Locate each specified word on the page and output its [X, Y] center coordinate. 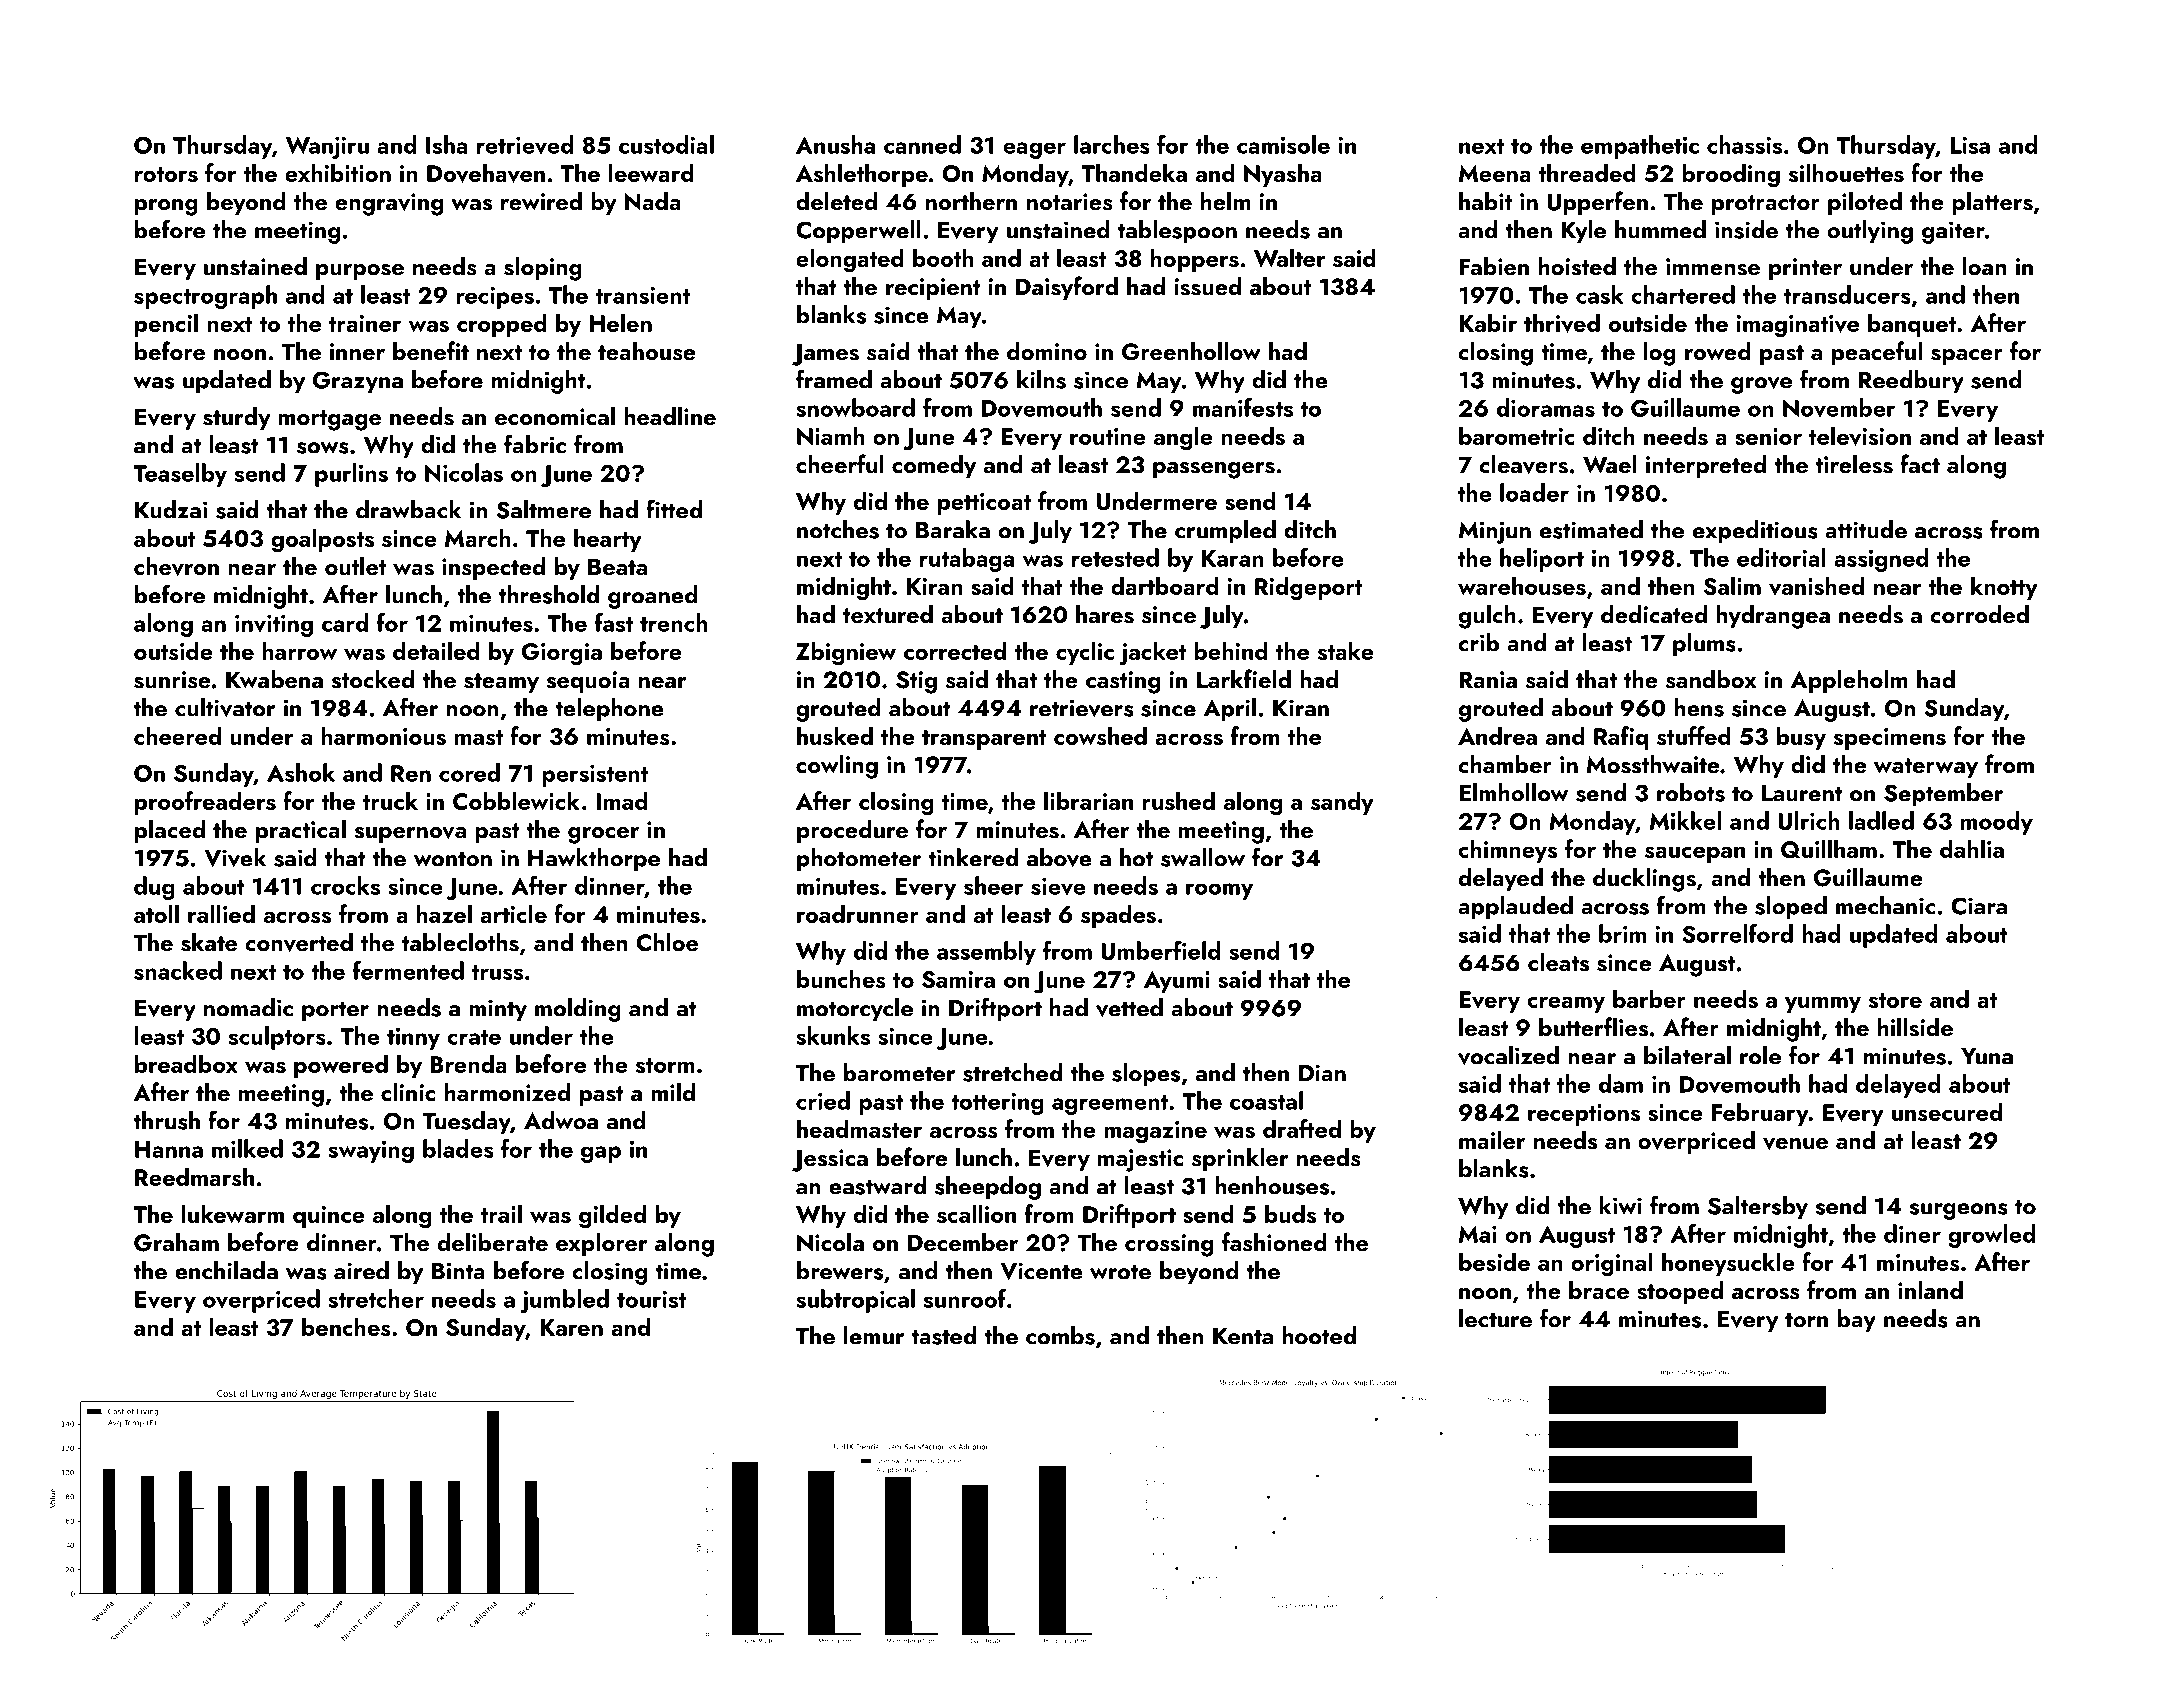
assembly [986, 953]
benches [346, 1326]
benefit [431, 350]
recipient [933, 289]
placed [170, 831]
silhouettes [1846, 172]
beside [1494, 1261]
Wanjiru [327, 148]
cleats [1558, 962]
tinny [413, 1039]
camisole [1283, 144]
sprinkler [1240, 1159]
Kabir [1488, 322]
